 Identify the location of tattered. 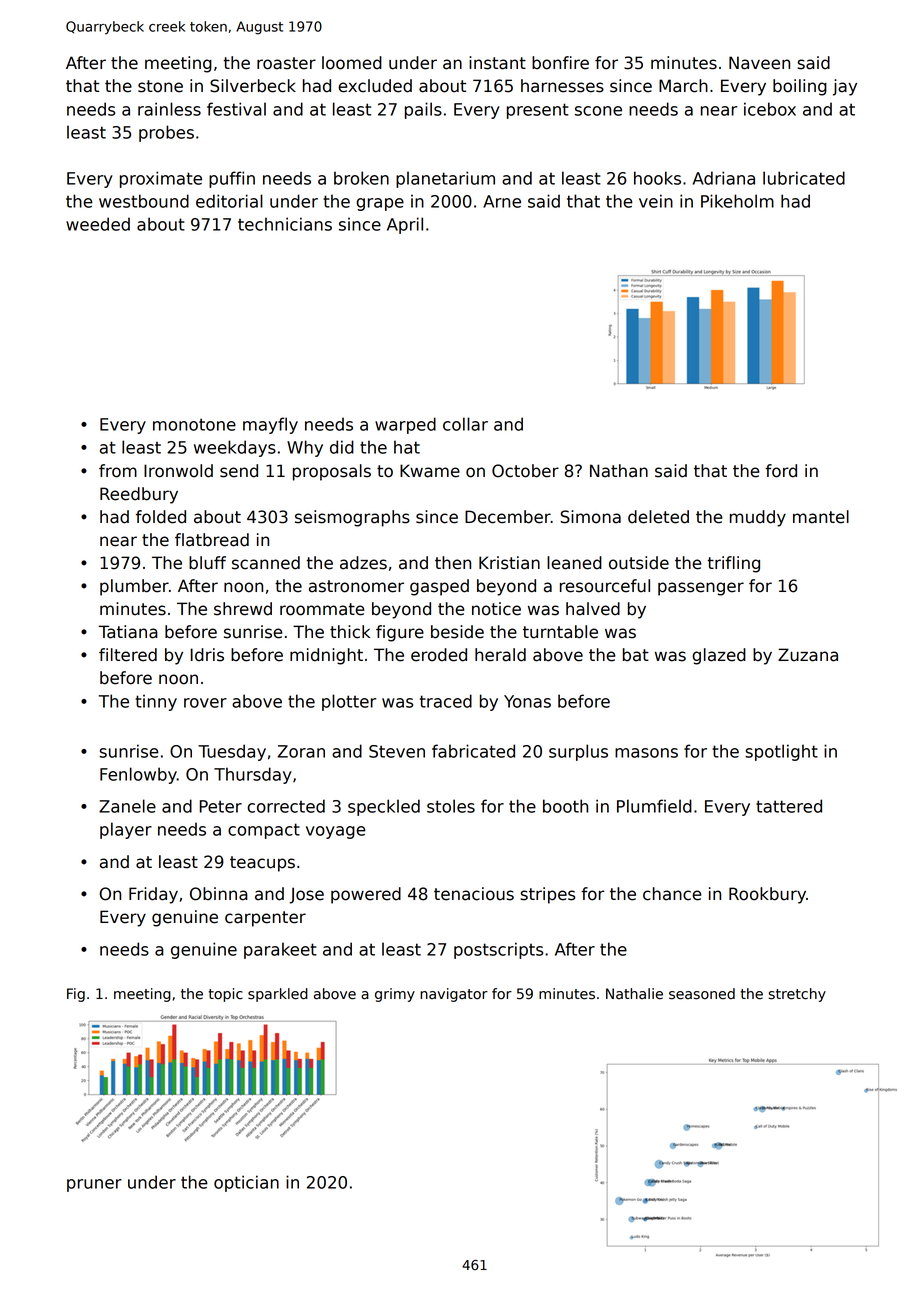
(789, 806).
